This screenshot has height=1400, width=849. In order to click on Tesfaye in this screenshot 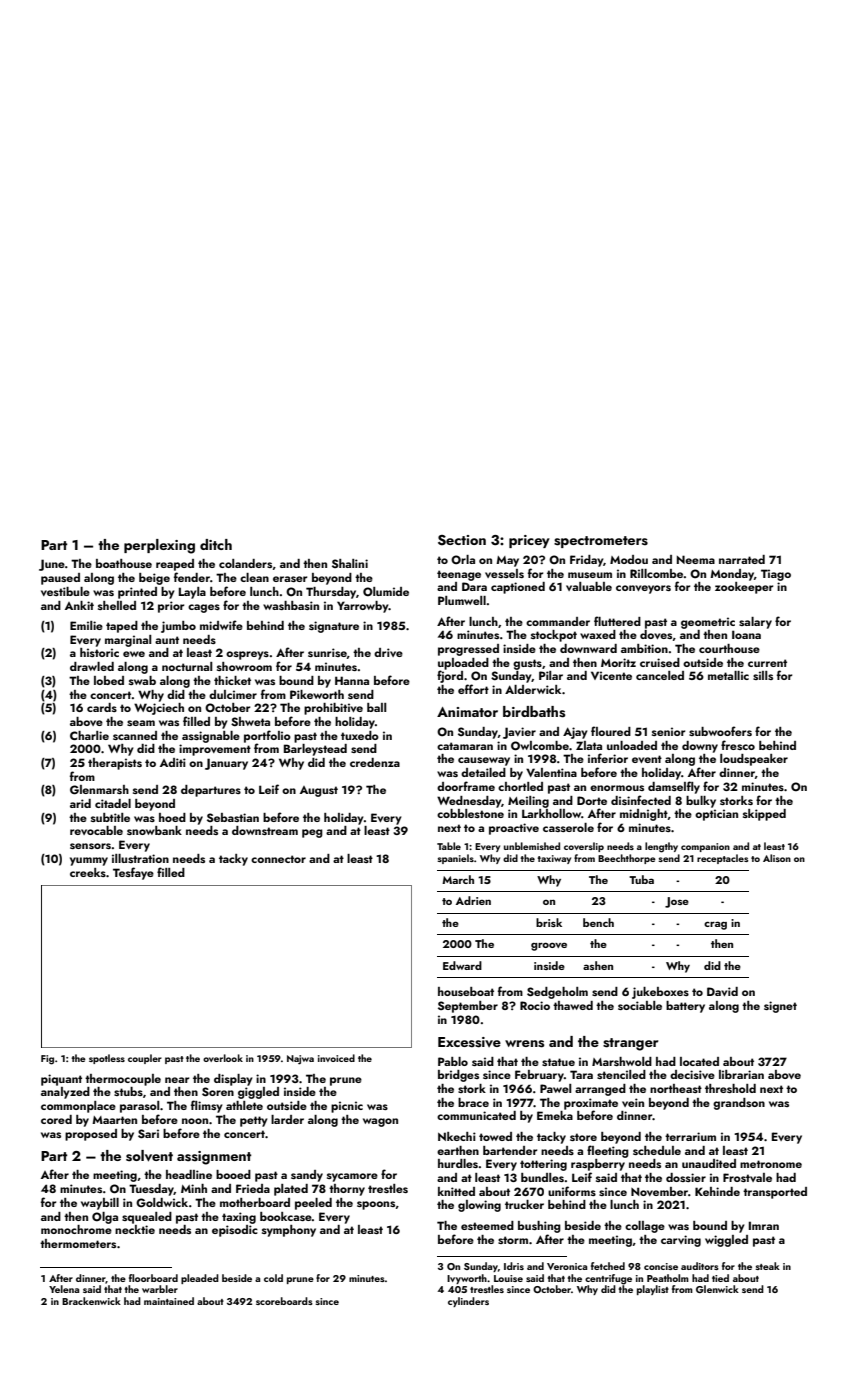, I will do `click(133, 873)`.
